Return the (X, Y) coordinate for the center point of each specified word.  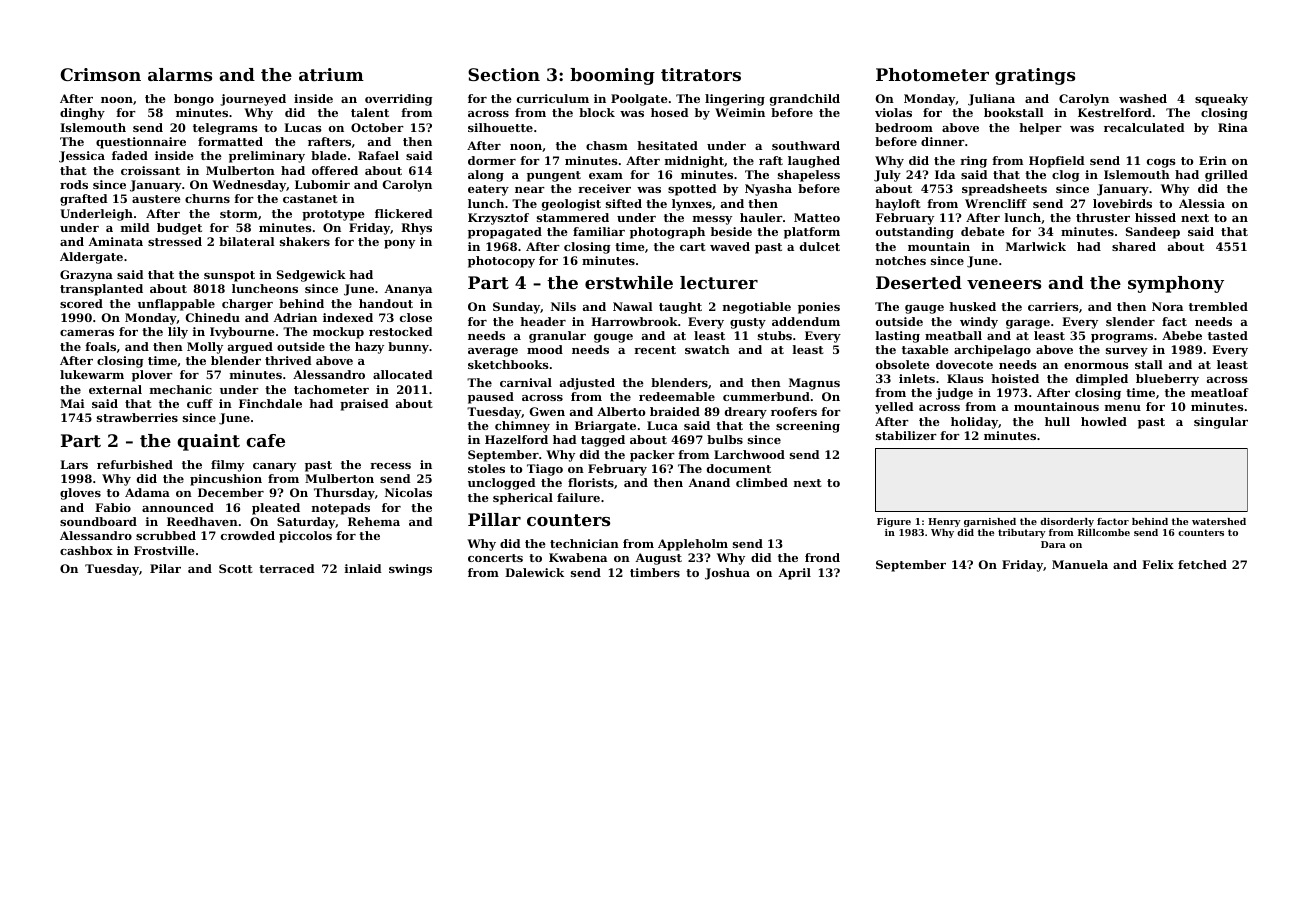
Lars (74, 464)
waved (730, 246)
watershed (1219, 521)
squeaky (1221, 100)
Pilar (165, 568)
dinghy (82, 114)
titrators (701, 74)
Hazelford (516, 439)
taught (680, 308)
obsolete (903, 364)
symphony (1176, 284)
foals (100, 346)
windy (979, 323)
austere (156, 199)
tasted (1228, 335)
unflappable (176, 305)
